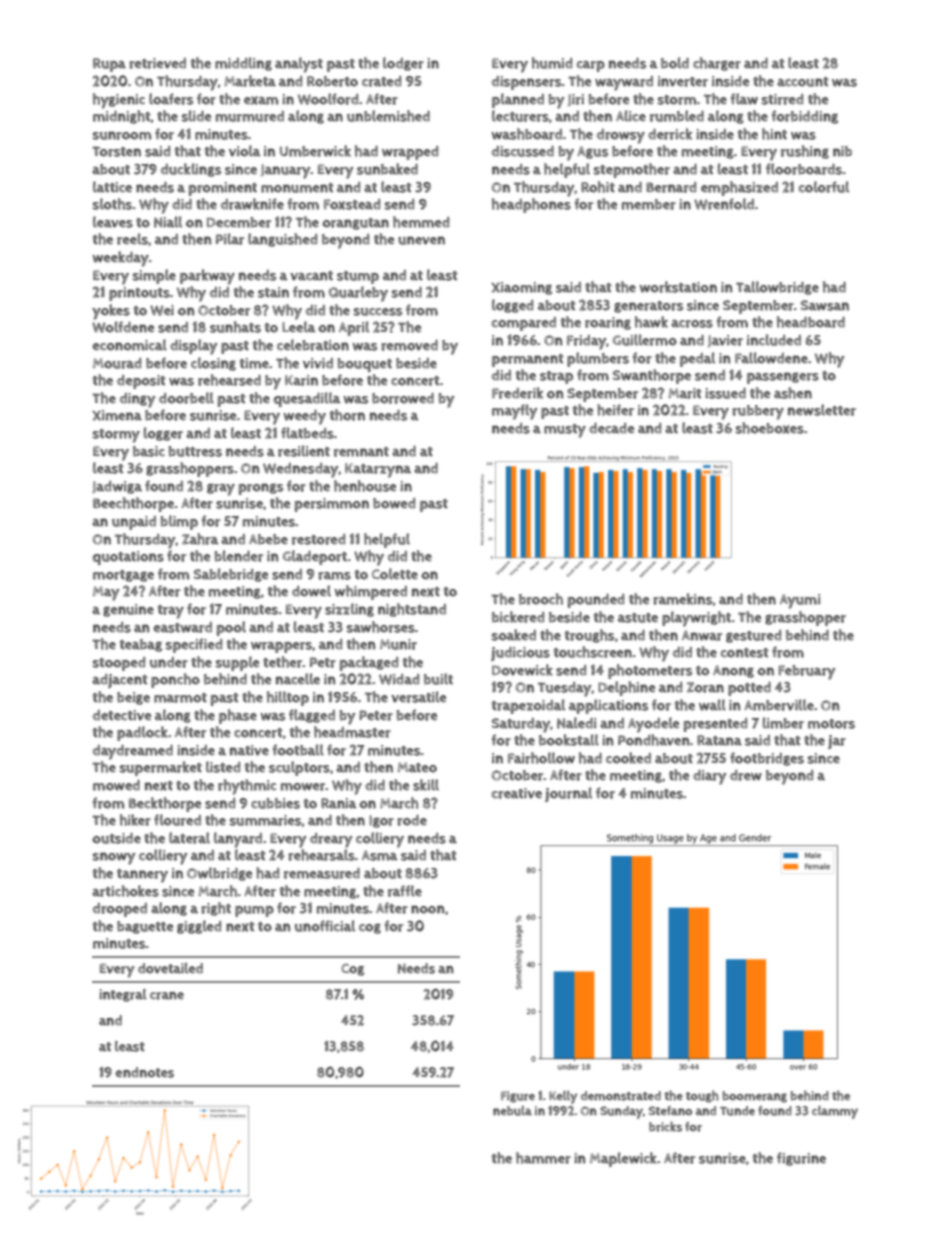  Describe the element at coordinates (421, 240) in the image. I see `uneven` at that location.
